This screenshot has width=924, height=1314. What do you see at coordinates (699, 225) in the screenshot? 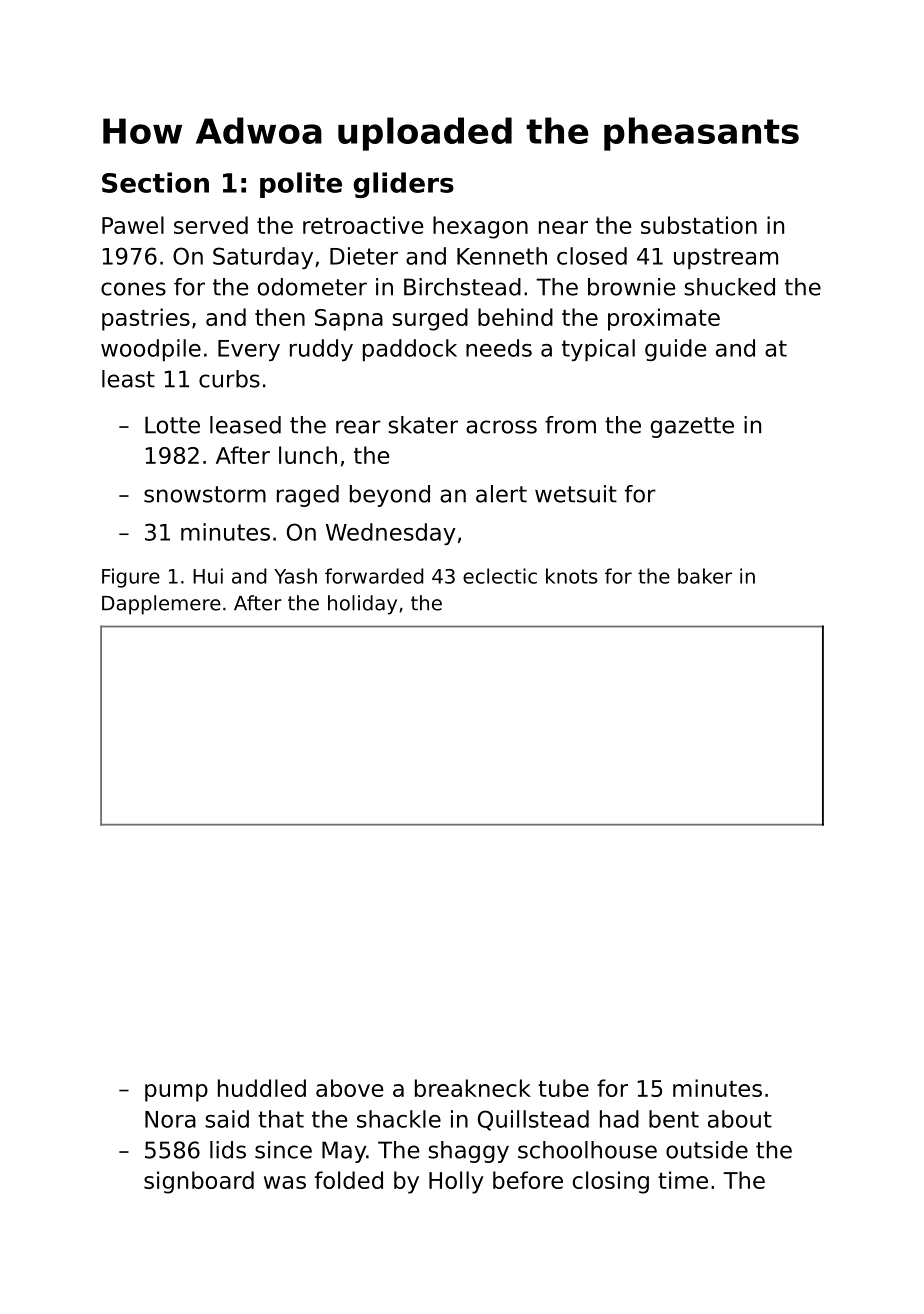
I see `substation` at bounding box center [699, 225].
